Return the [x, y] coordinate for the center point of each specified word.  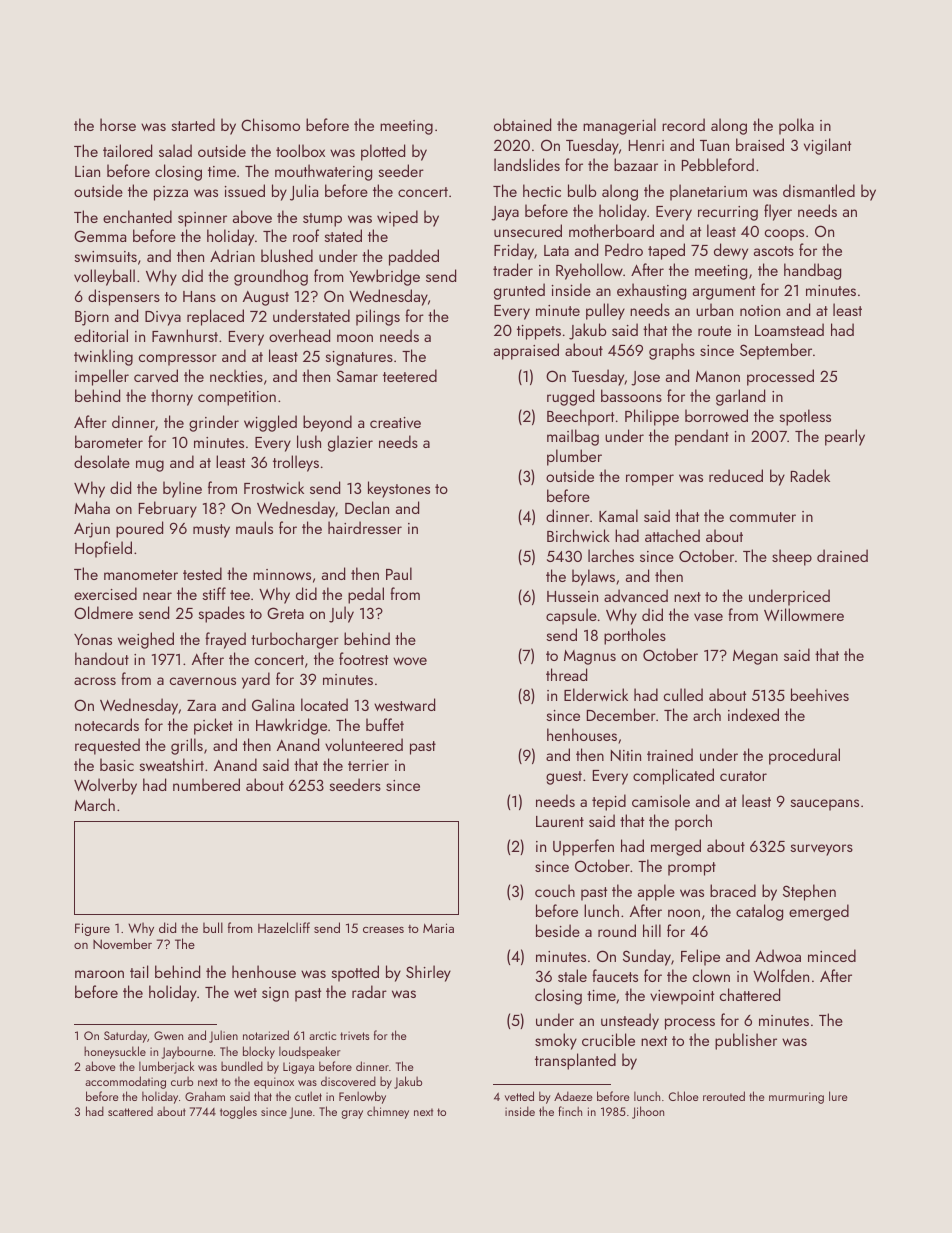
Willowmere [804, 614]
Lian [87, 171]
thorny [172, 397]
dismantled [819, 190]
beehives [820, 694]
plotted [383, 152]
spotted [355, 973]
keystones [399, 489]
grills [187, 746]
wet [245, 993]
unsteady [630, 1021]
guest [564, 778]
